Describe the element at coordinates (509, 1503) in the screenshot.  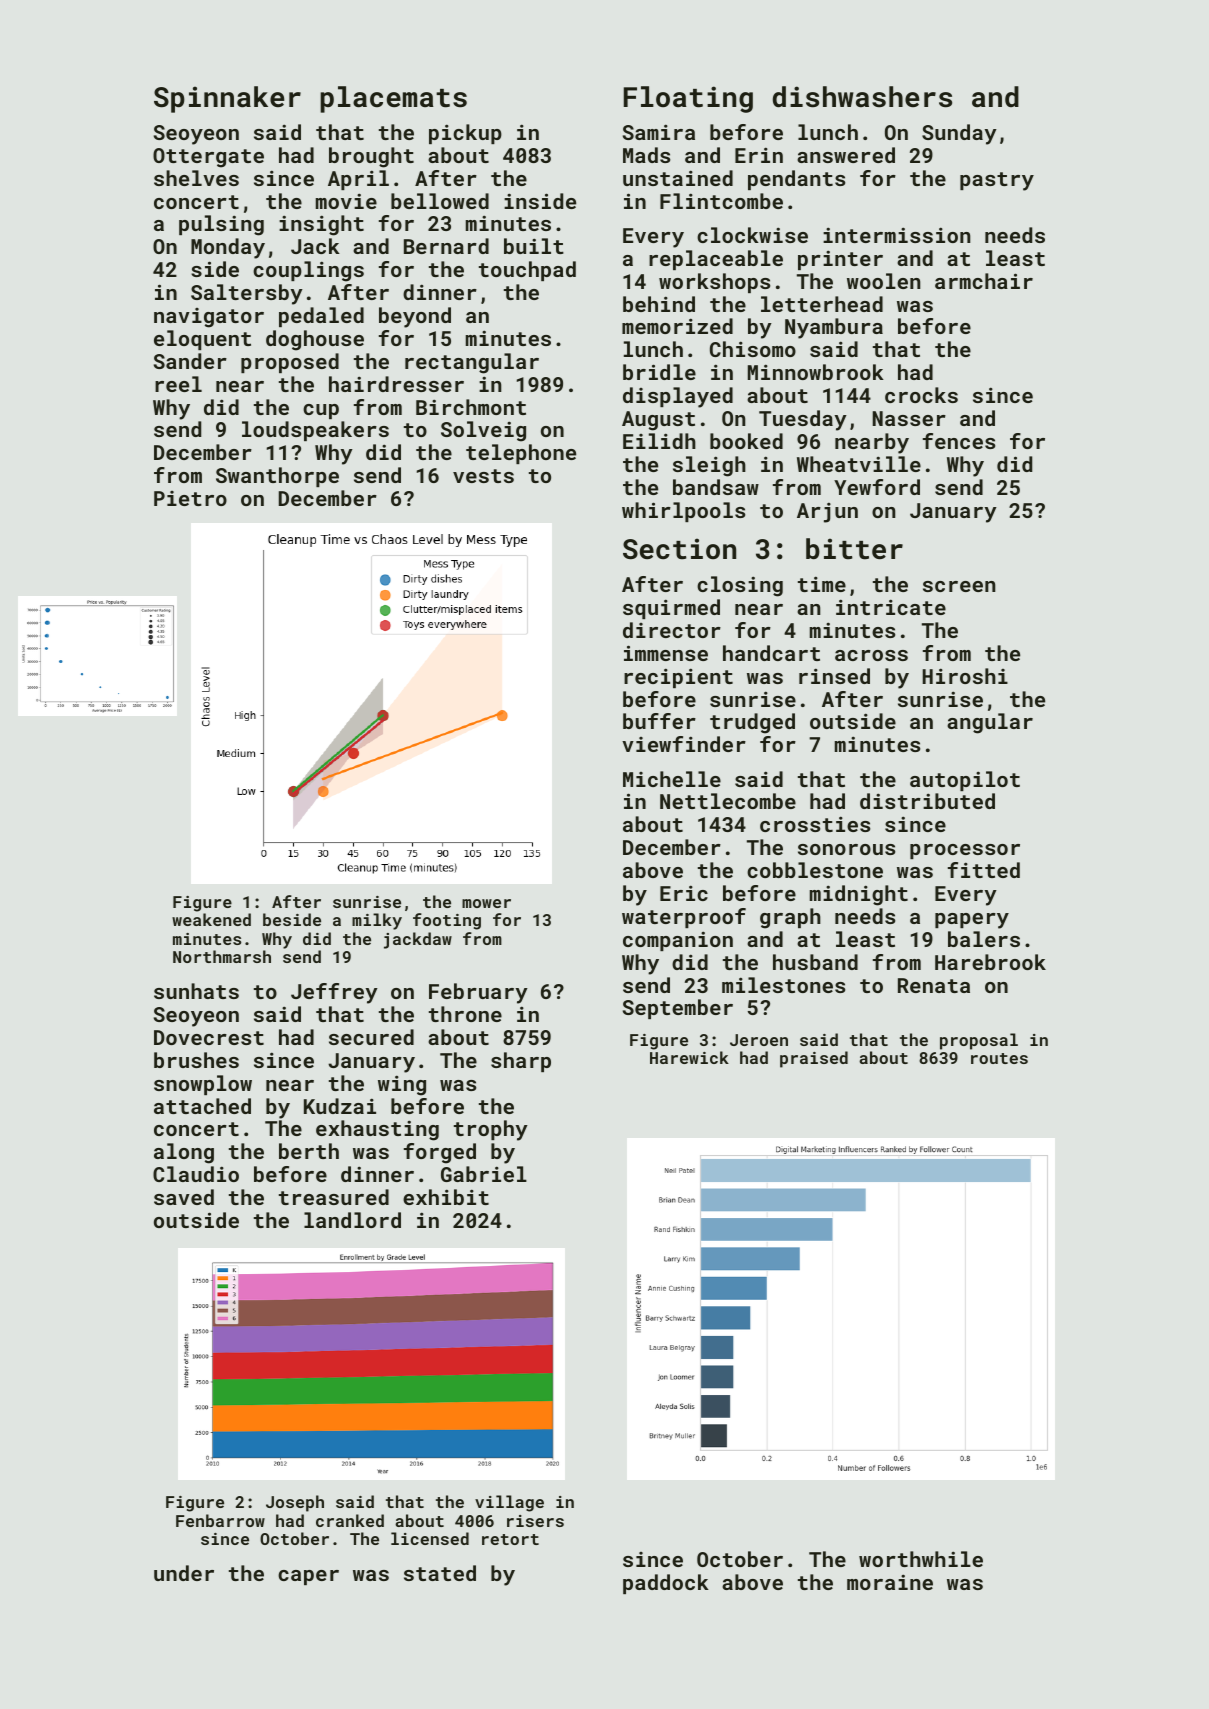
I see `village` at that location.
